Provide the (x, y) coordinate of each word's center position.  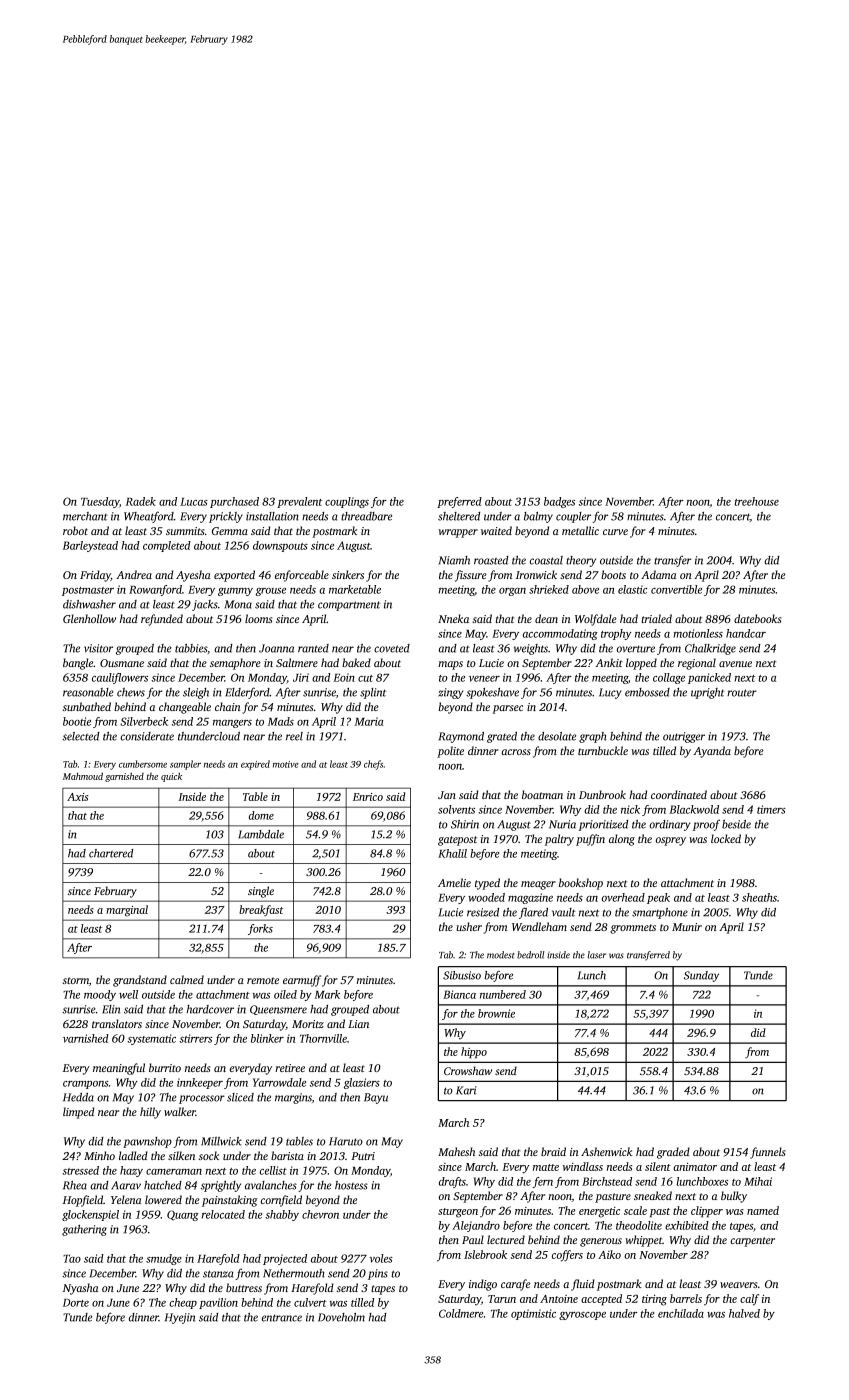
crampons (85, 1085)
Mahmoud (83, 776)
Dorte (76, 1303)
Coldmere (461, 1313)
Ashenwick (606, 1151)
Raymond (461, 737)
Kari (466, 1090)
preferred (459, 502)
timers (771, 809)
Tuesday (100, 502)
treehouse (757, 501)
